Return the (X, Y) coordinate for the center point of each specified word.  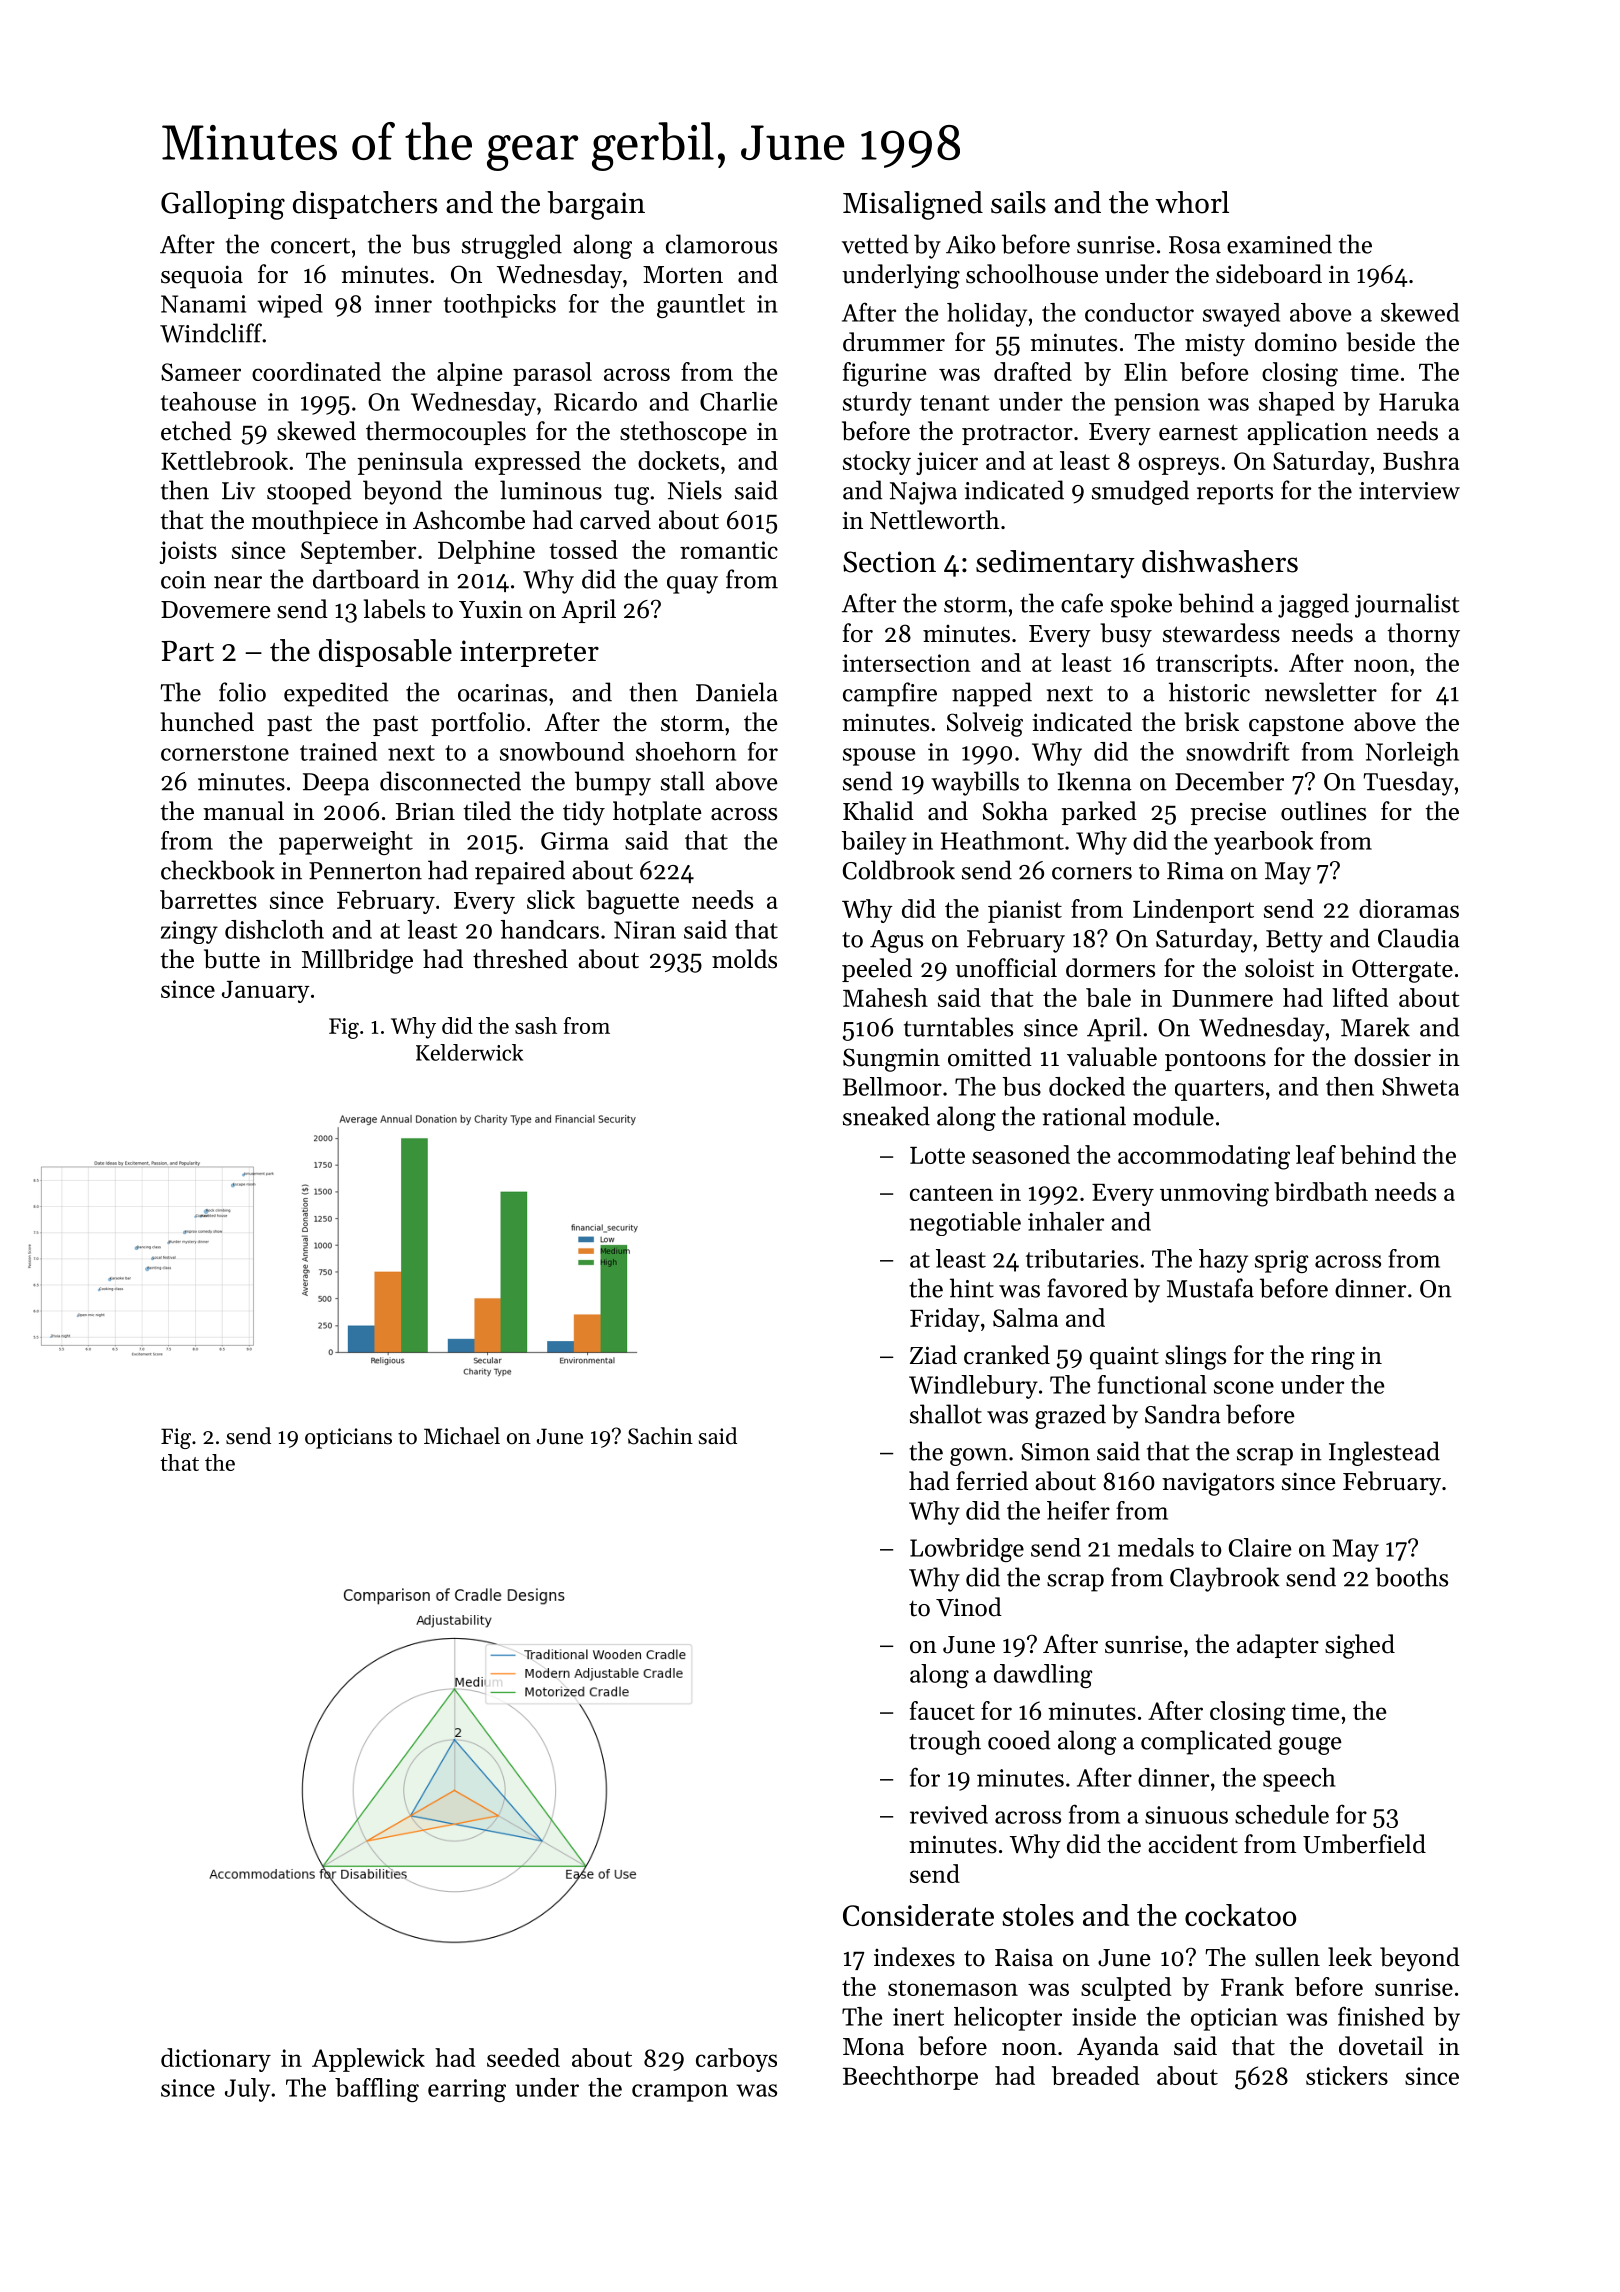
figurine (884, 374)
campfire (890, 694)
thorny (1424, 635)
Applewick (368, 2060)
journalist (1407, 605)
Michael (462, 1436)
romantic (729, 550)
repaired (520, 872)
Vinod (969, 1607)
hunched (207, 722)
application (1307, 433)
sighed (1360, 1646)
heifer (1078, 1510)
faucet (942, 1710)
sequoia (202, 277)
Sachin (660, 1436)
